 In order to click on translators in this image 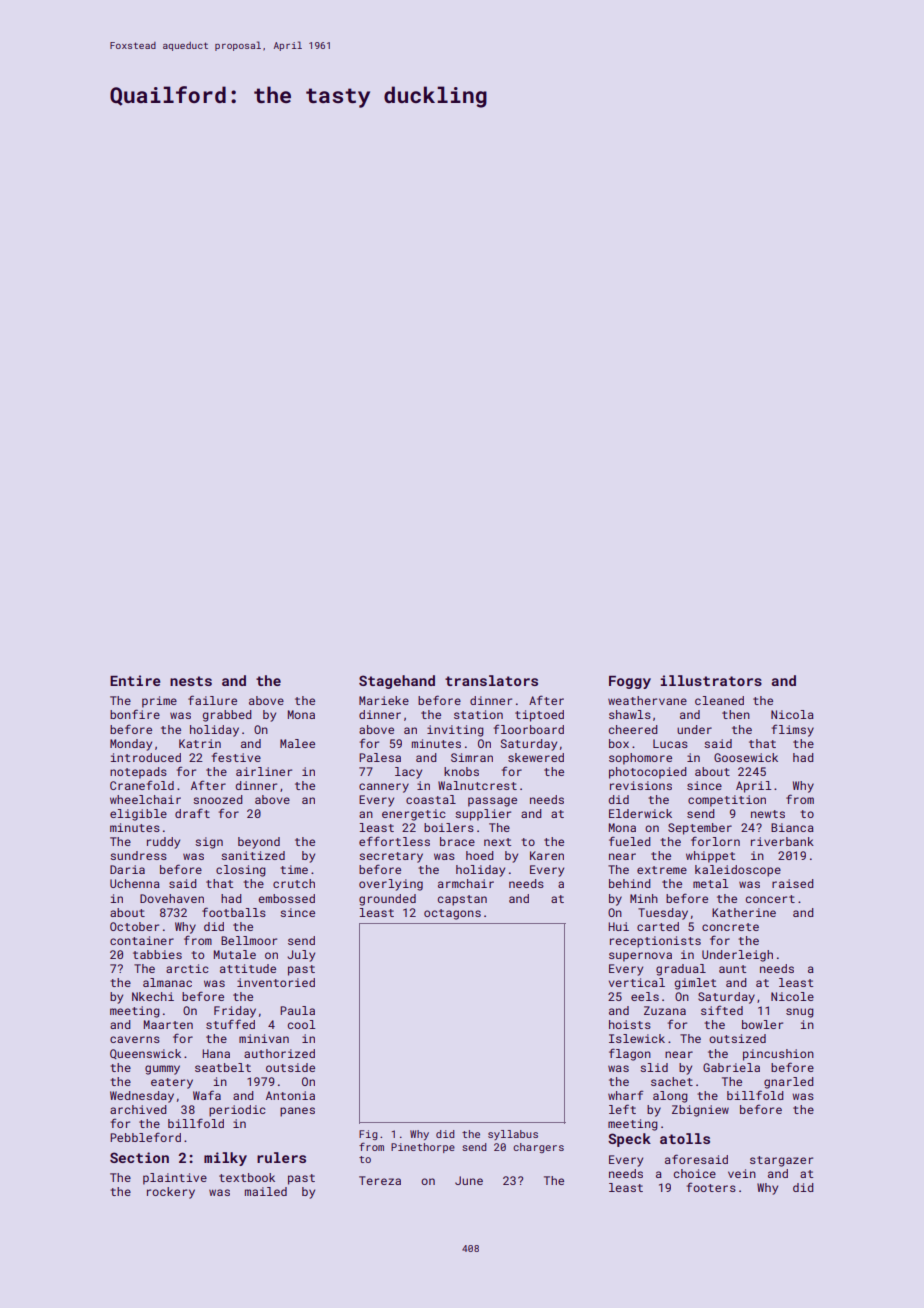, I will do `click(491, 680)`.
